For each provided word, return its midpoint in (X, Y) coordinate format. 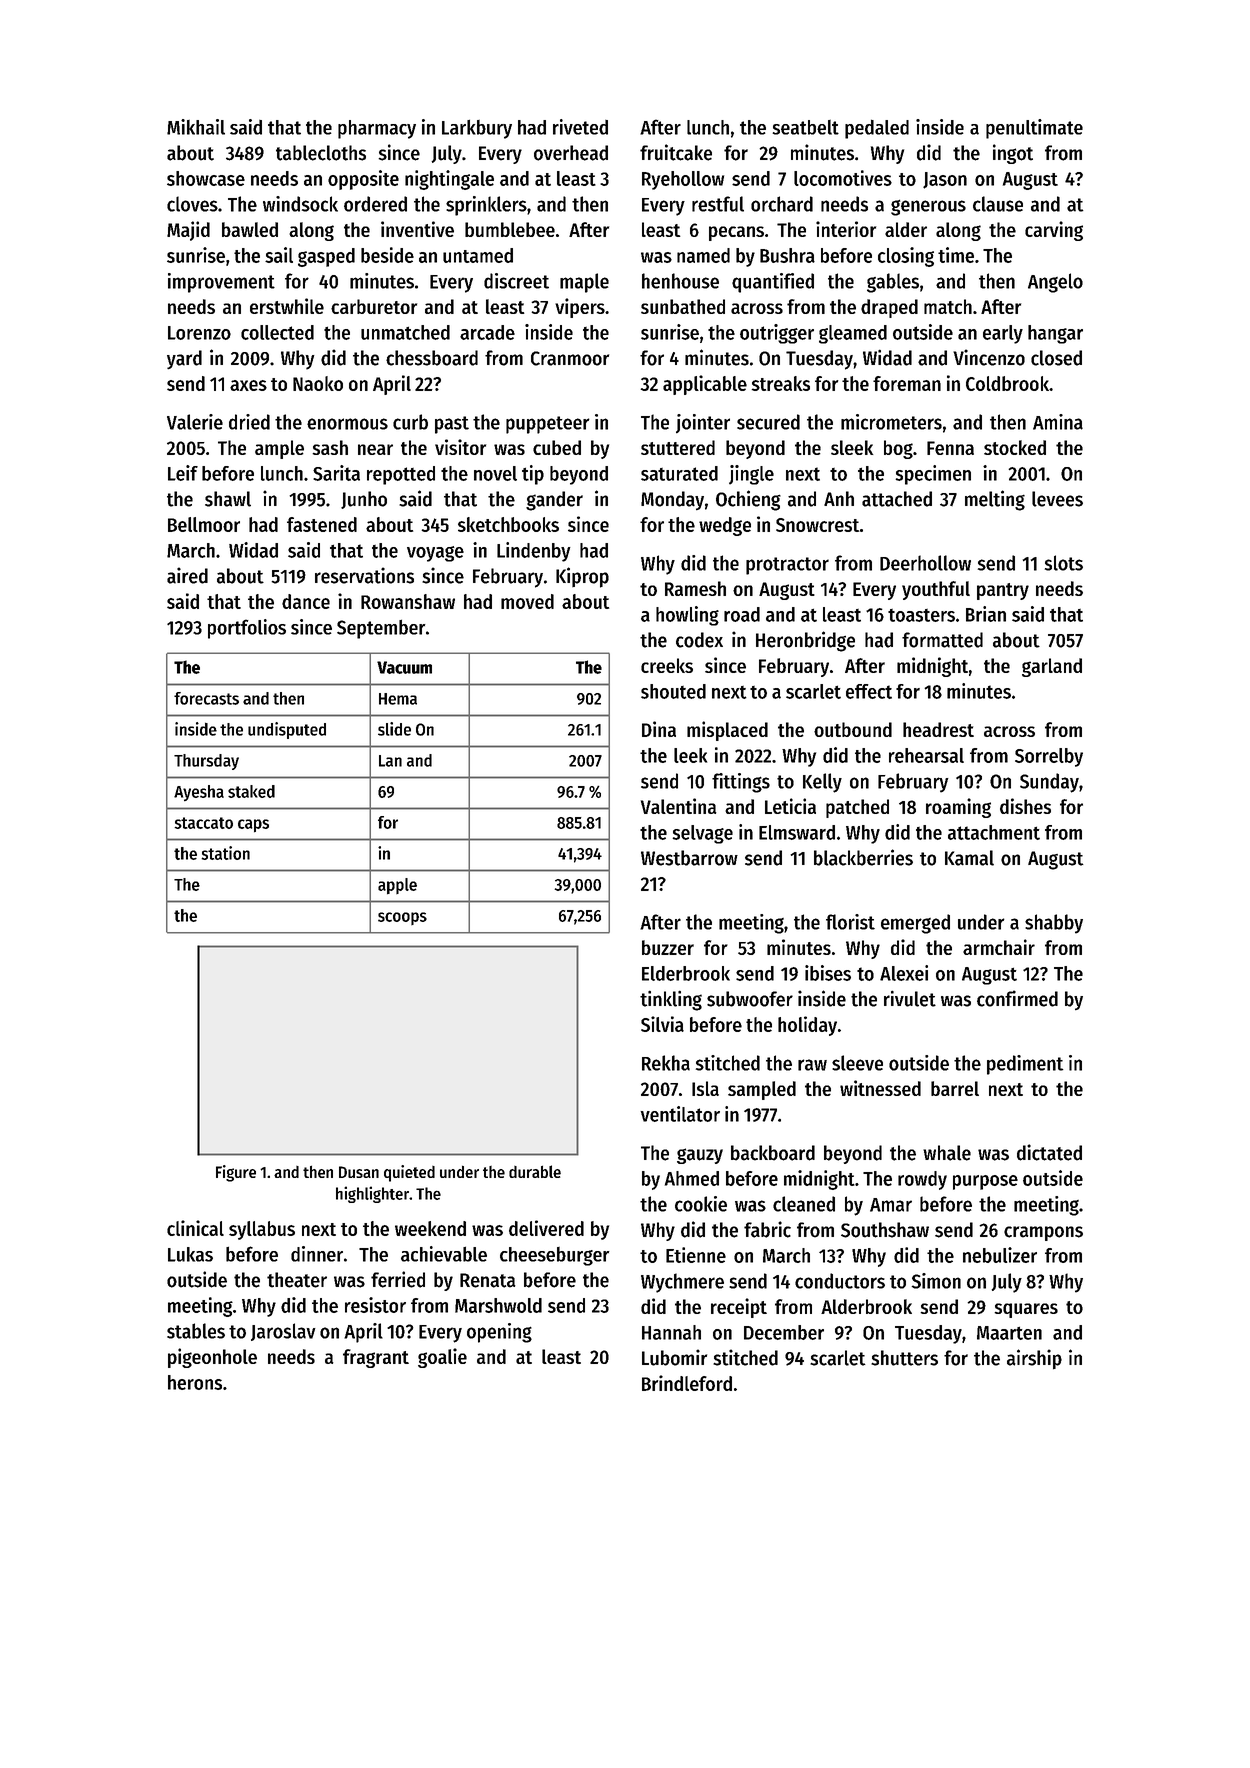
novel (495, 473)
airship (1034, 1359)
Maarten (1009, 1333)
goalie (442, 1358)
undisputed (287, 730)
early (1003, 334)
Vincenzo (989, 357)
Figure (236, 1173)
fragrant (376, 1358)
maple (584, 283)
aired (187, 575)
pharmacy (377, 129)
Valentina (679, 806)
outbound (853, 729)
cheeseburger (554, 1256)
